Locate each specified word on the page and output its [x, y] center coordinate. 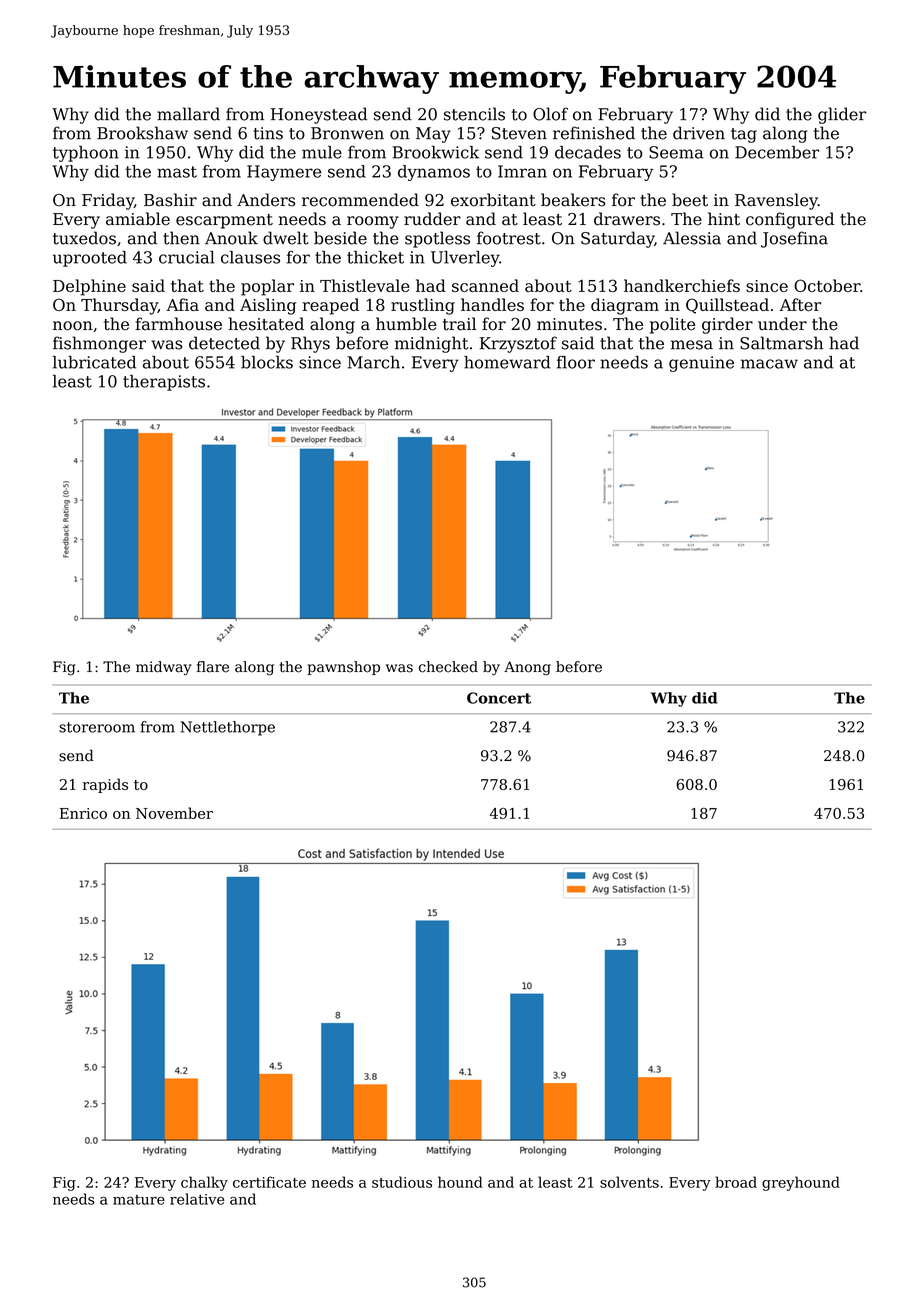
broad [736, 1182]
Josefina [794, 239]
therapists [164, 383]
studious [402, 1182]
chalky [204, 1183]
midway [164, 668]
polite [672, 325]
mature [139, 1200]
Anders [266, 200]
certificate [269, 1182]
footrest [509, 238]
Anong [527, 668]
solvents [629, 1182]
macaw [769, 364]
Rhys [310, 344]
